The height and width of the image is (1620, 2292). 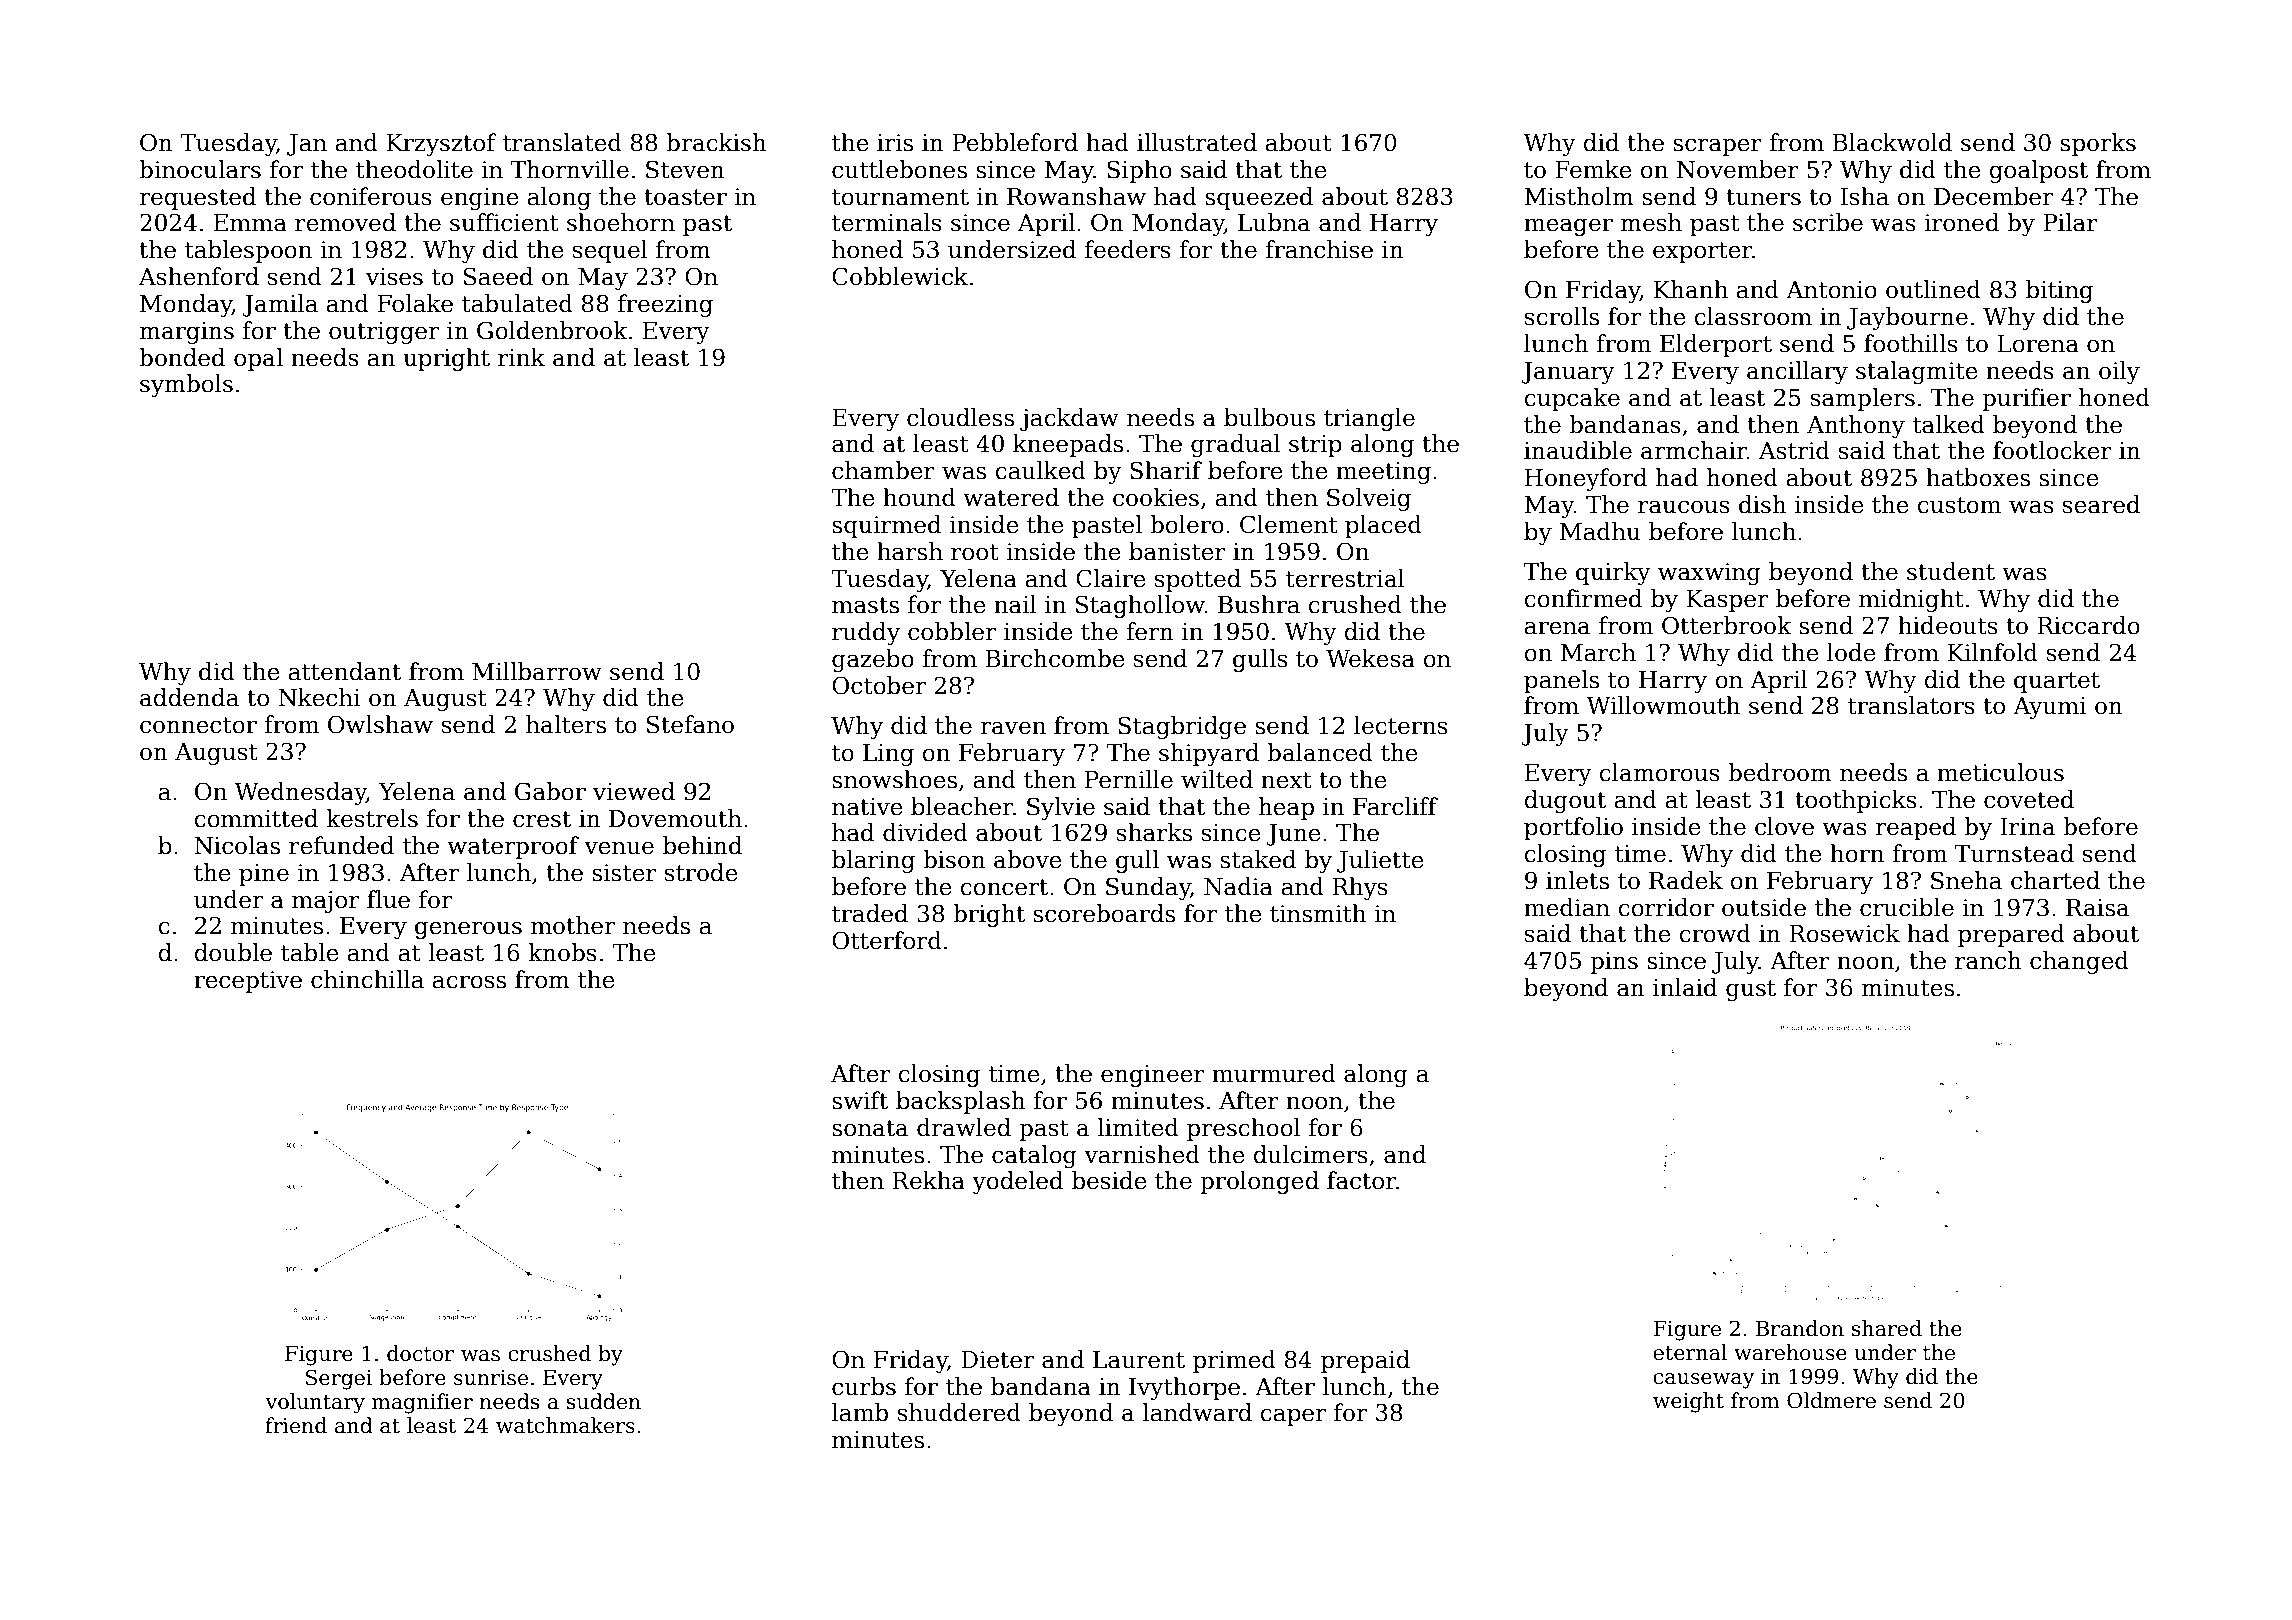 I want to click on receptive, so click(x=248, y=982).
